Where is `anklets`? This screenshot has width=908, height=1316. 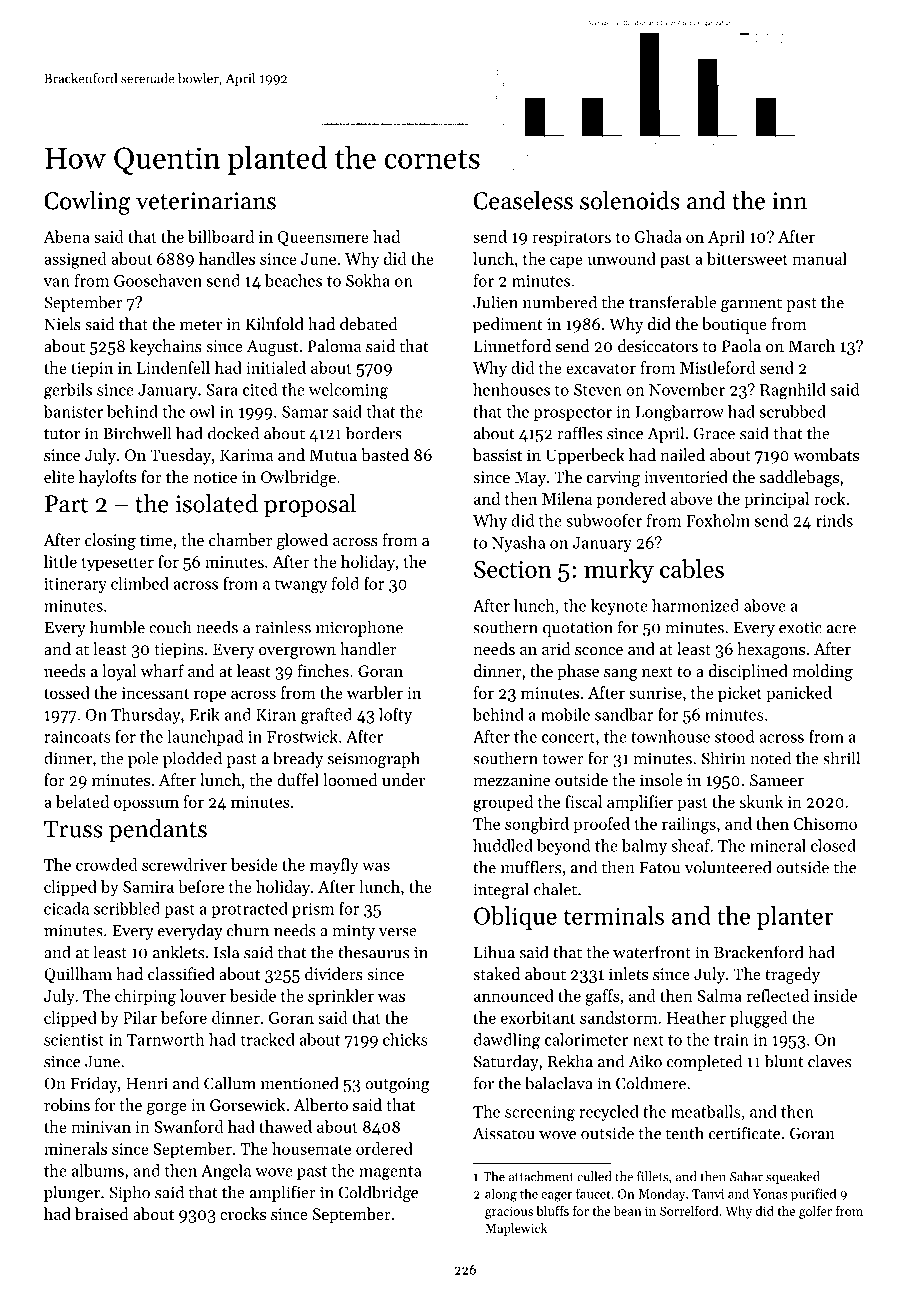
anklets is located at coordinates (178, 952).
